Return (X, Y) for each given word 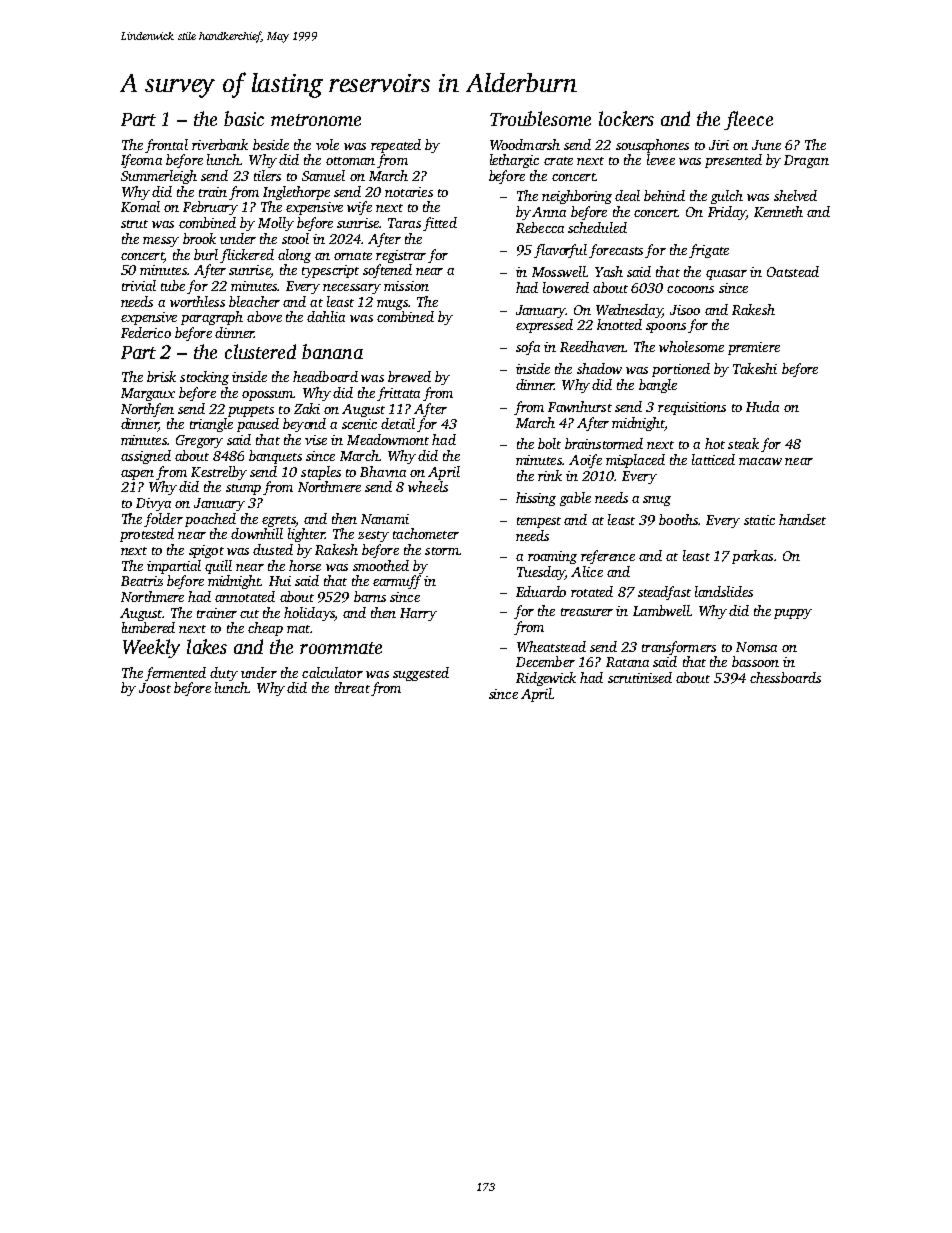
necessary (352, 289)
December (545, 661)
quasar (726, 275)
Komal (140, 206)
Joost (155, 688)
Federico (146, 332)
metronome (316, 120)
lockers (626, 118)
